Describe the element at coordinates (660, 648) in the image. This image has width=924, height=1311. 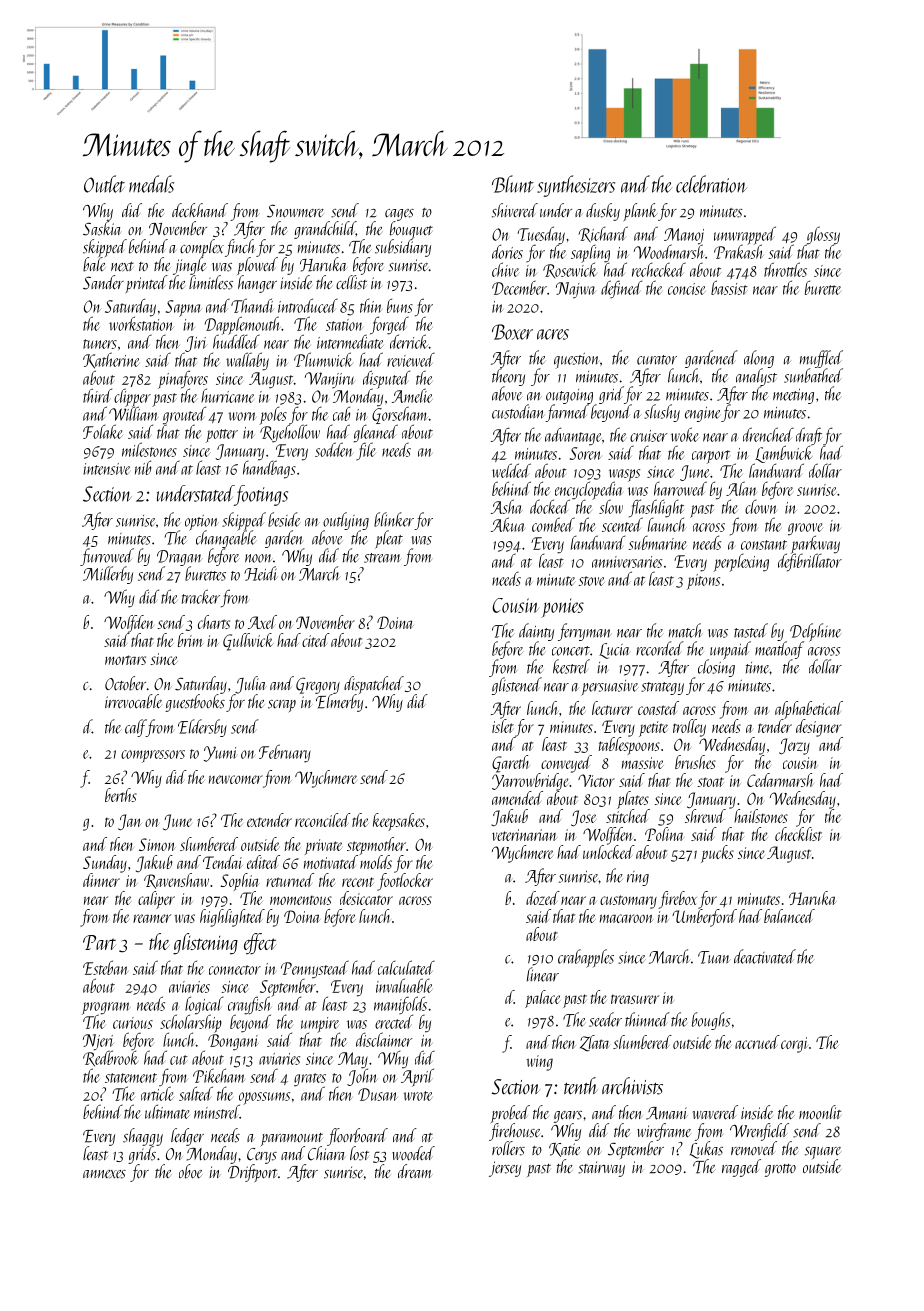
I see `recorded` at that location.
